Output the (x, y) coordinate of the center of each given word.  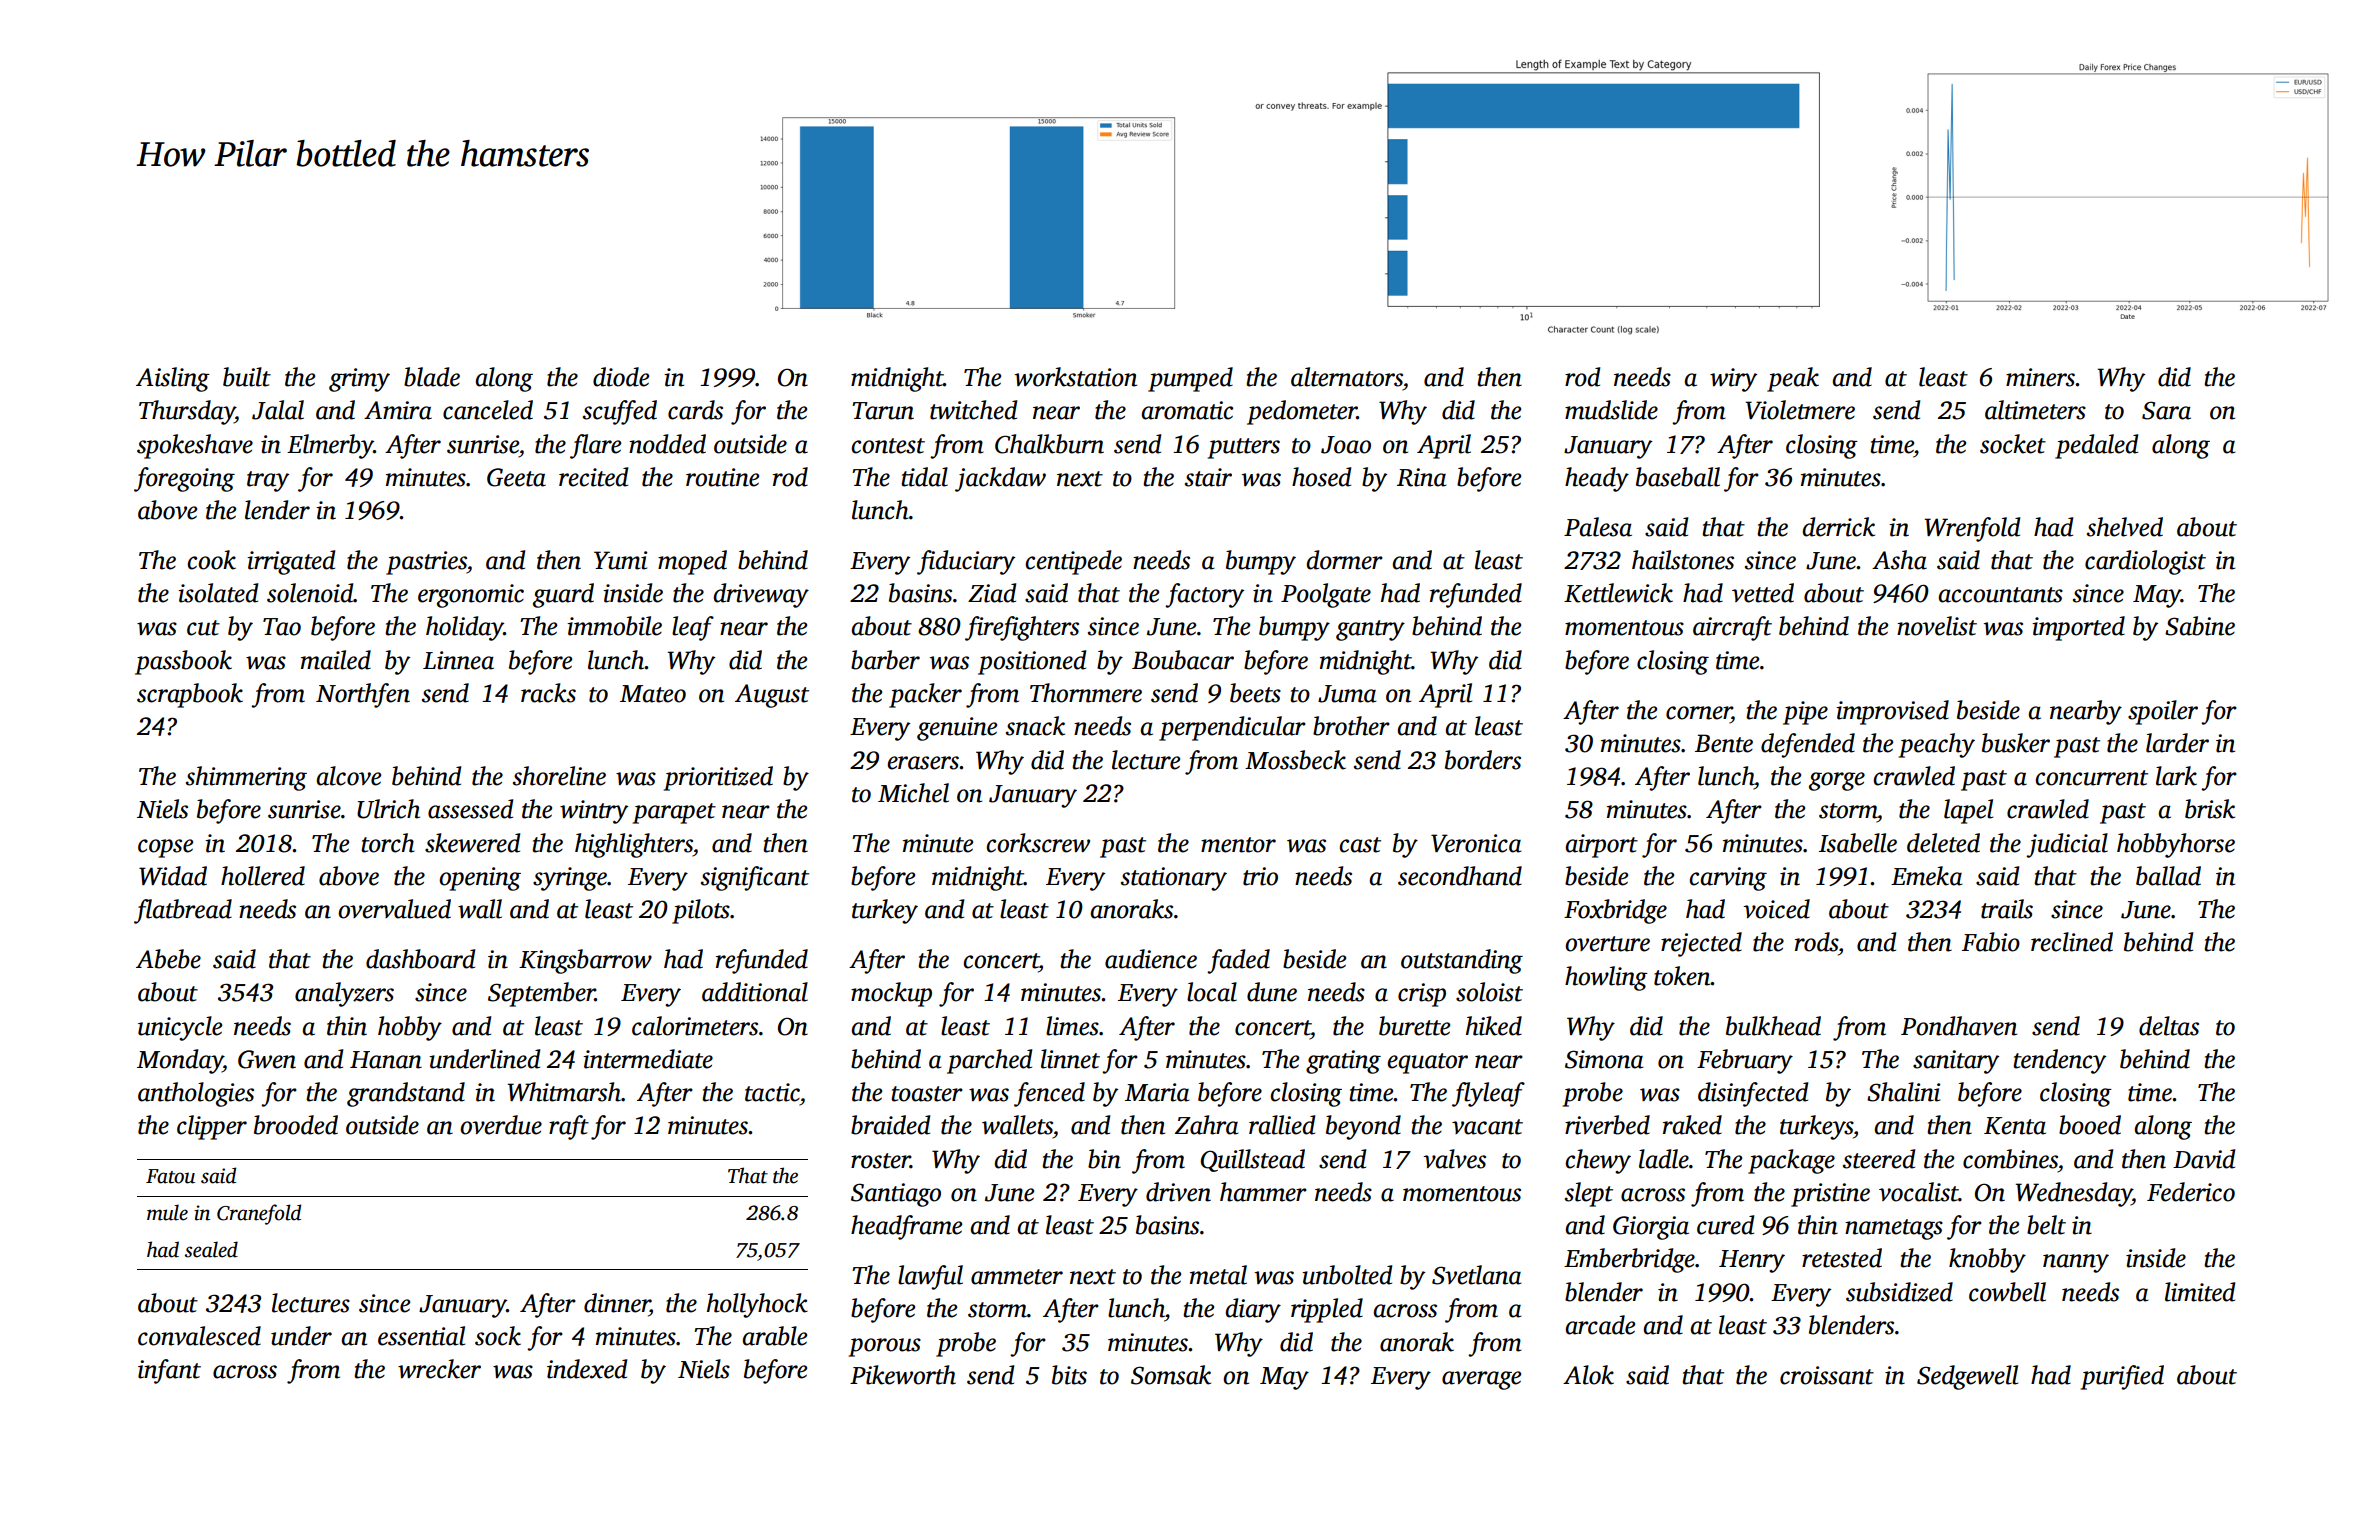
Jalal (278, 410)
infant (169, 1371)
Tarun (883, 411)
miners (2041, 377)
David (2204, 1159)
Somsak (1171, 1375)
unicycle (180, 1028)
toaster (927, 1094)
